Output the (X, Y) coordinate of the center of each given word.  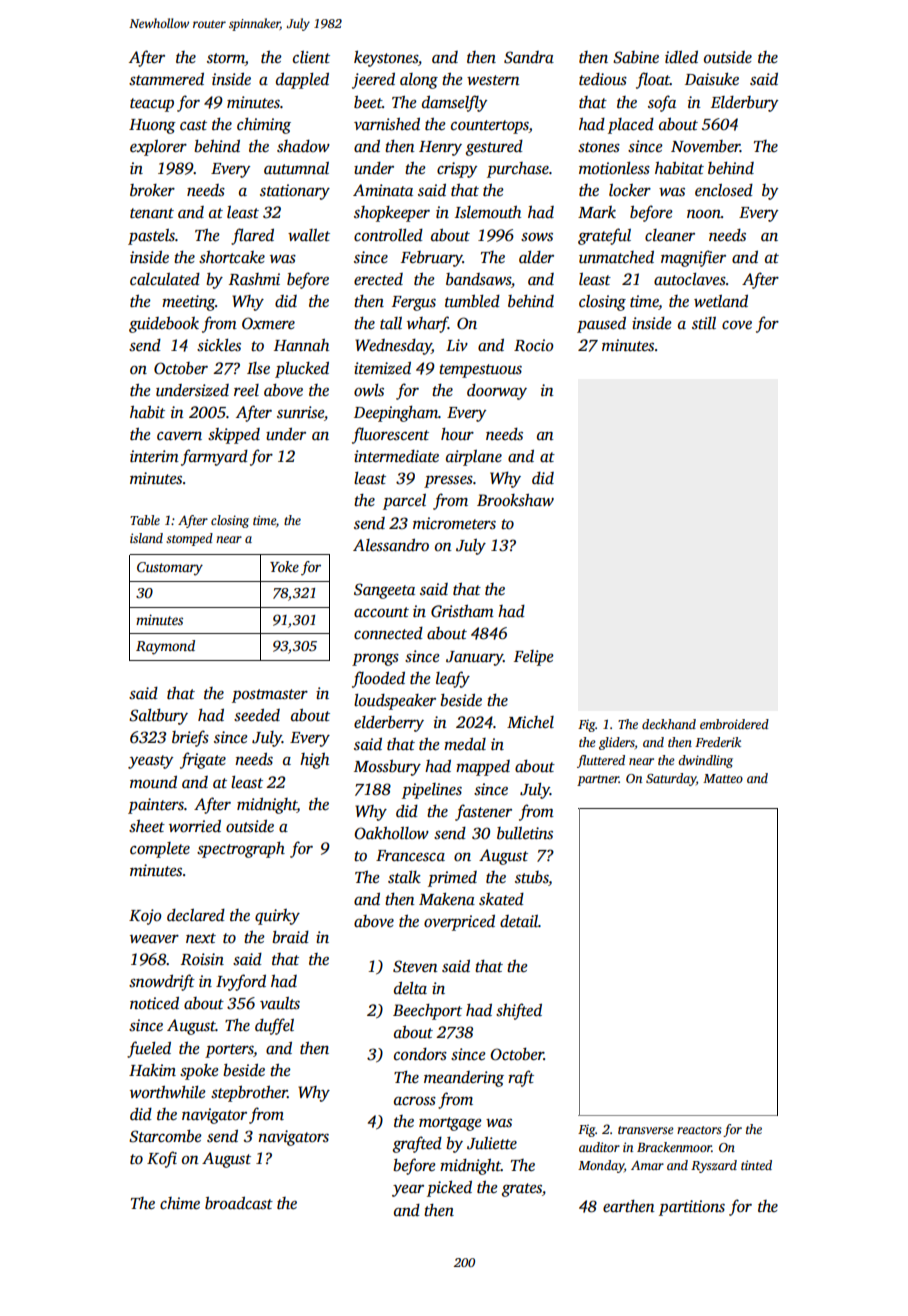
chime (180, 1203)
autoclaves (690, 279)
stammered (166, 79)
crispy (457, 170)
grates (522, 1190)
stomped (189, 539)
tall (391, 323)
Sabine (636, 57)
